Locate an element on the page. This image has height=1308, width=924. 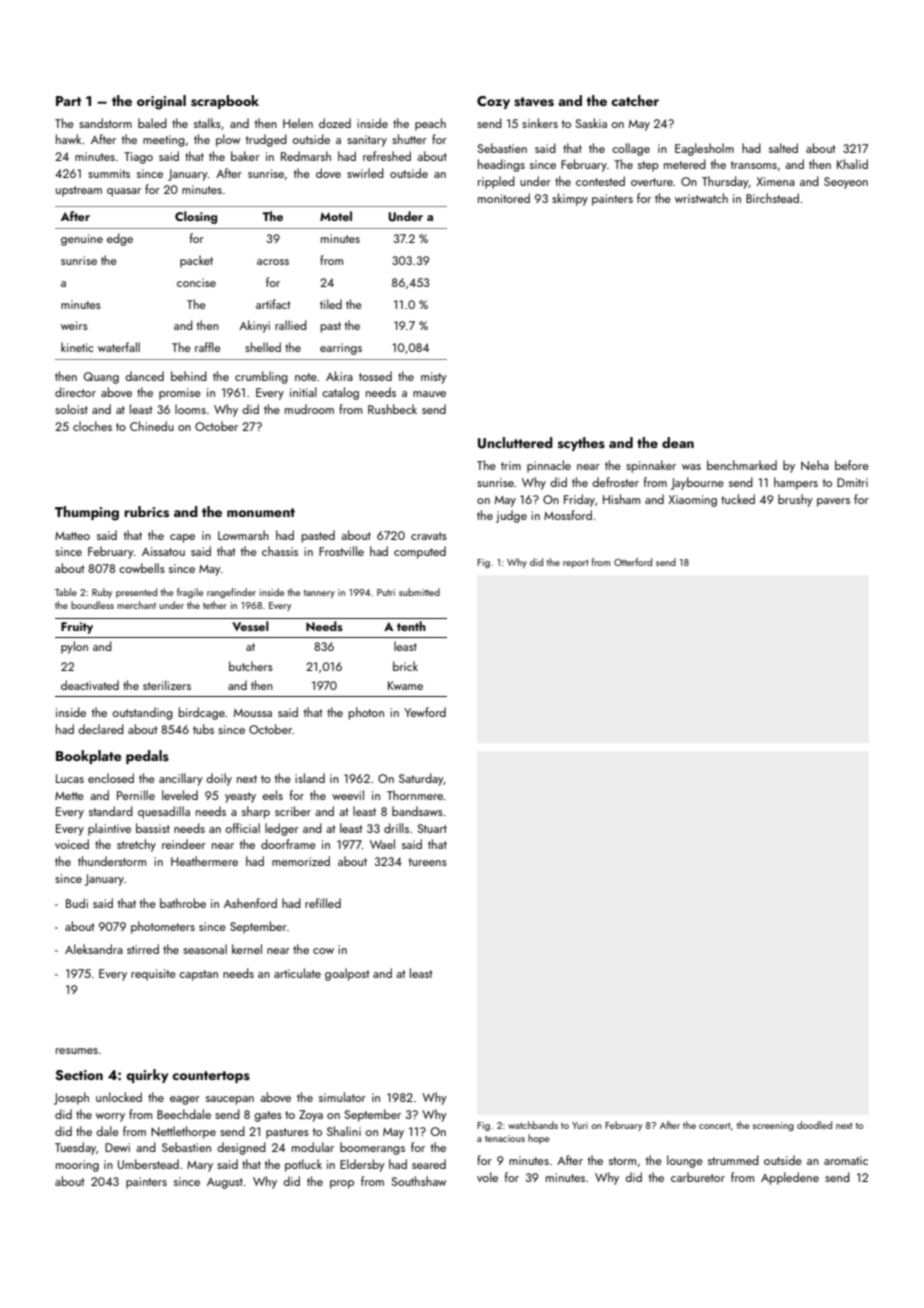
scythes is located at coordinates (581, 444).
